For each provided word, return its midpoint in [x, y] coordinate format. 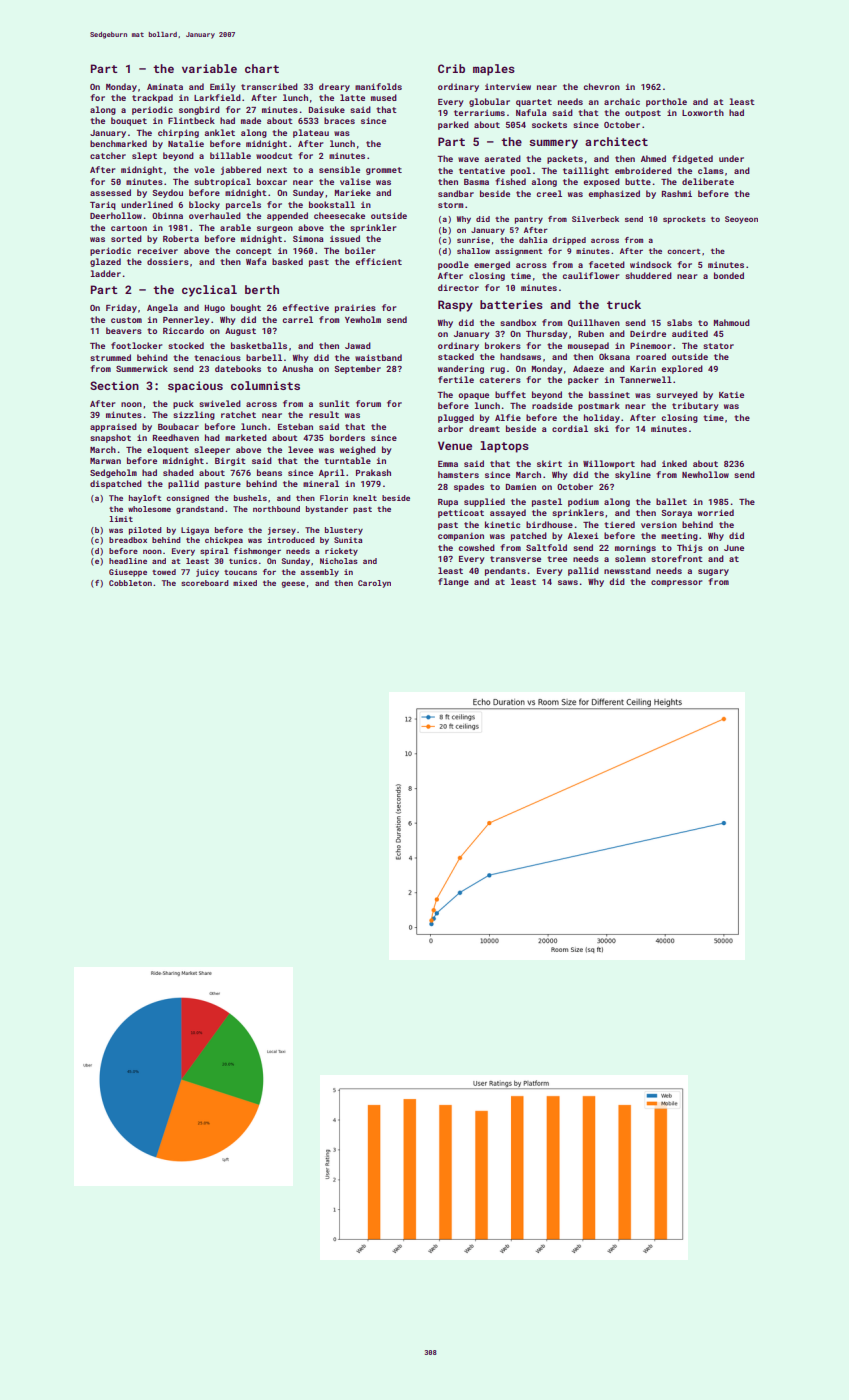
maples [494, 70]
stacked [456, 356]
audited [690, 333]
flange [453, 582]
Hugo [215, 309]
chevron [602, 86]
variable [209, 68]
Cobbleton [130, 583]
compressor [676, 583]
